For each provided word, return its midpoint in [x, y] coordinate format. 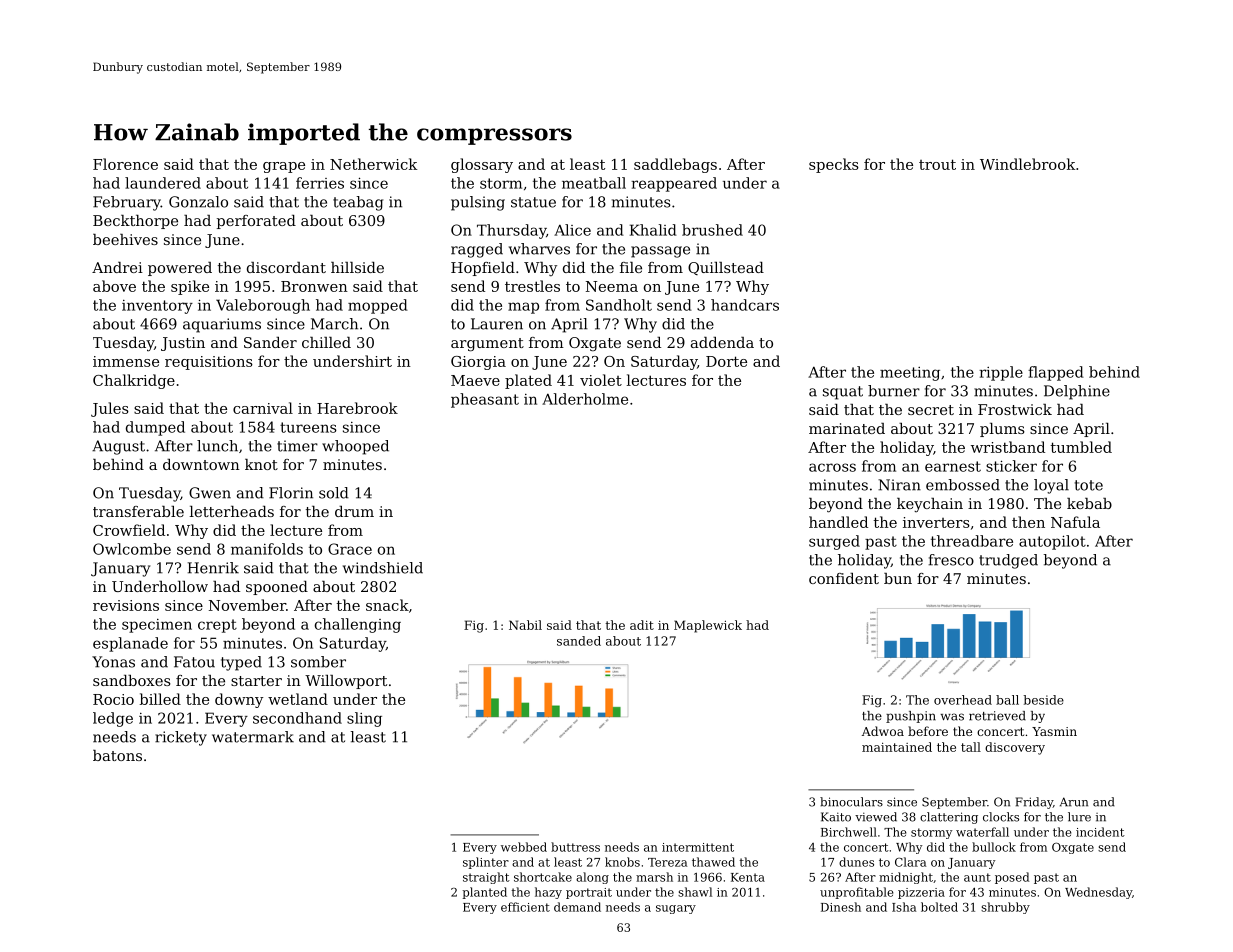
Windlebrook [1027, 164]
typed [241, 663]
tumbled [1081, 447]
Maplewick [708, 626]
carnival [263, 408]
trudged [1008, 561]
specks [834, 165]
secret [931, 410]
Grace [350, 549]
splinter [486, 863]
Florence [125, 164]
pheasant [485, 400]
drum [354, 511]
